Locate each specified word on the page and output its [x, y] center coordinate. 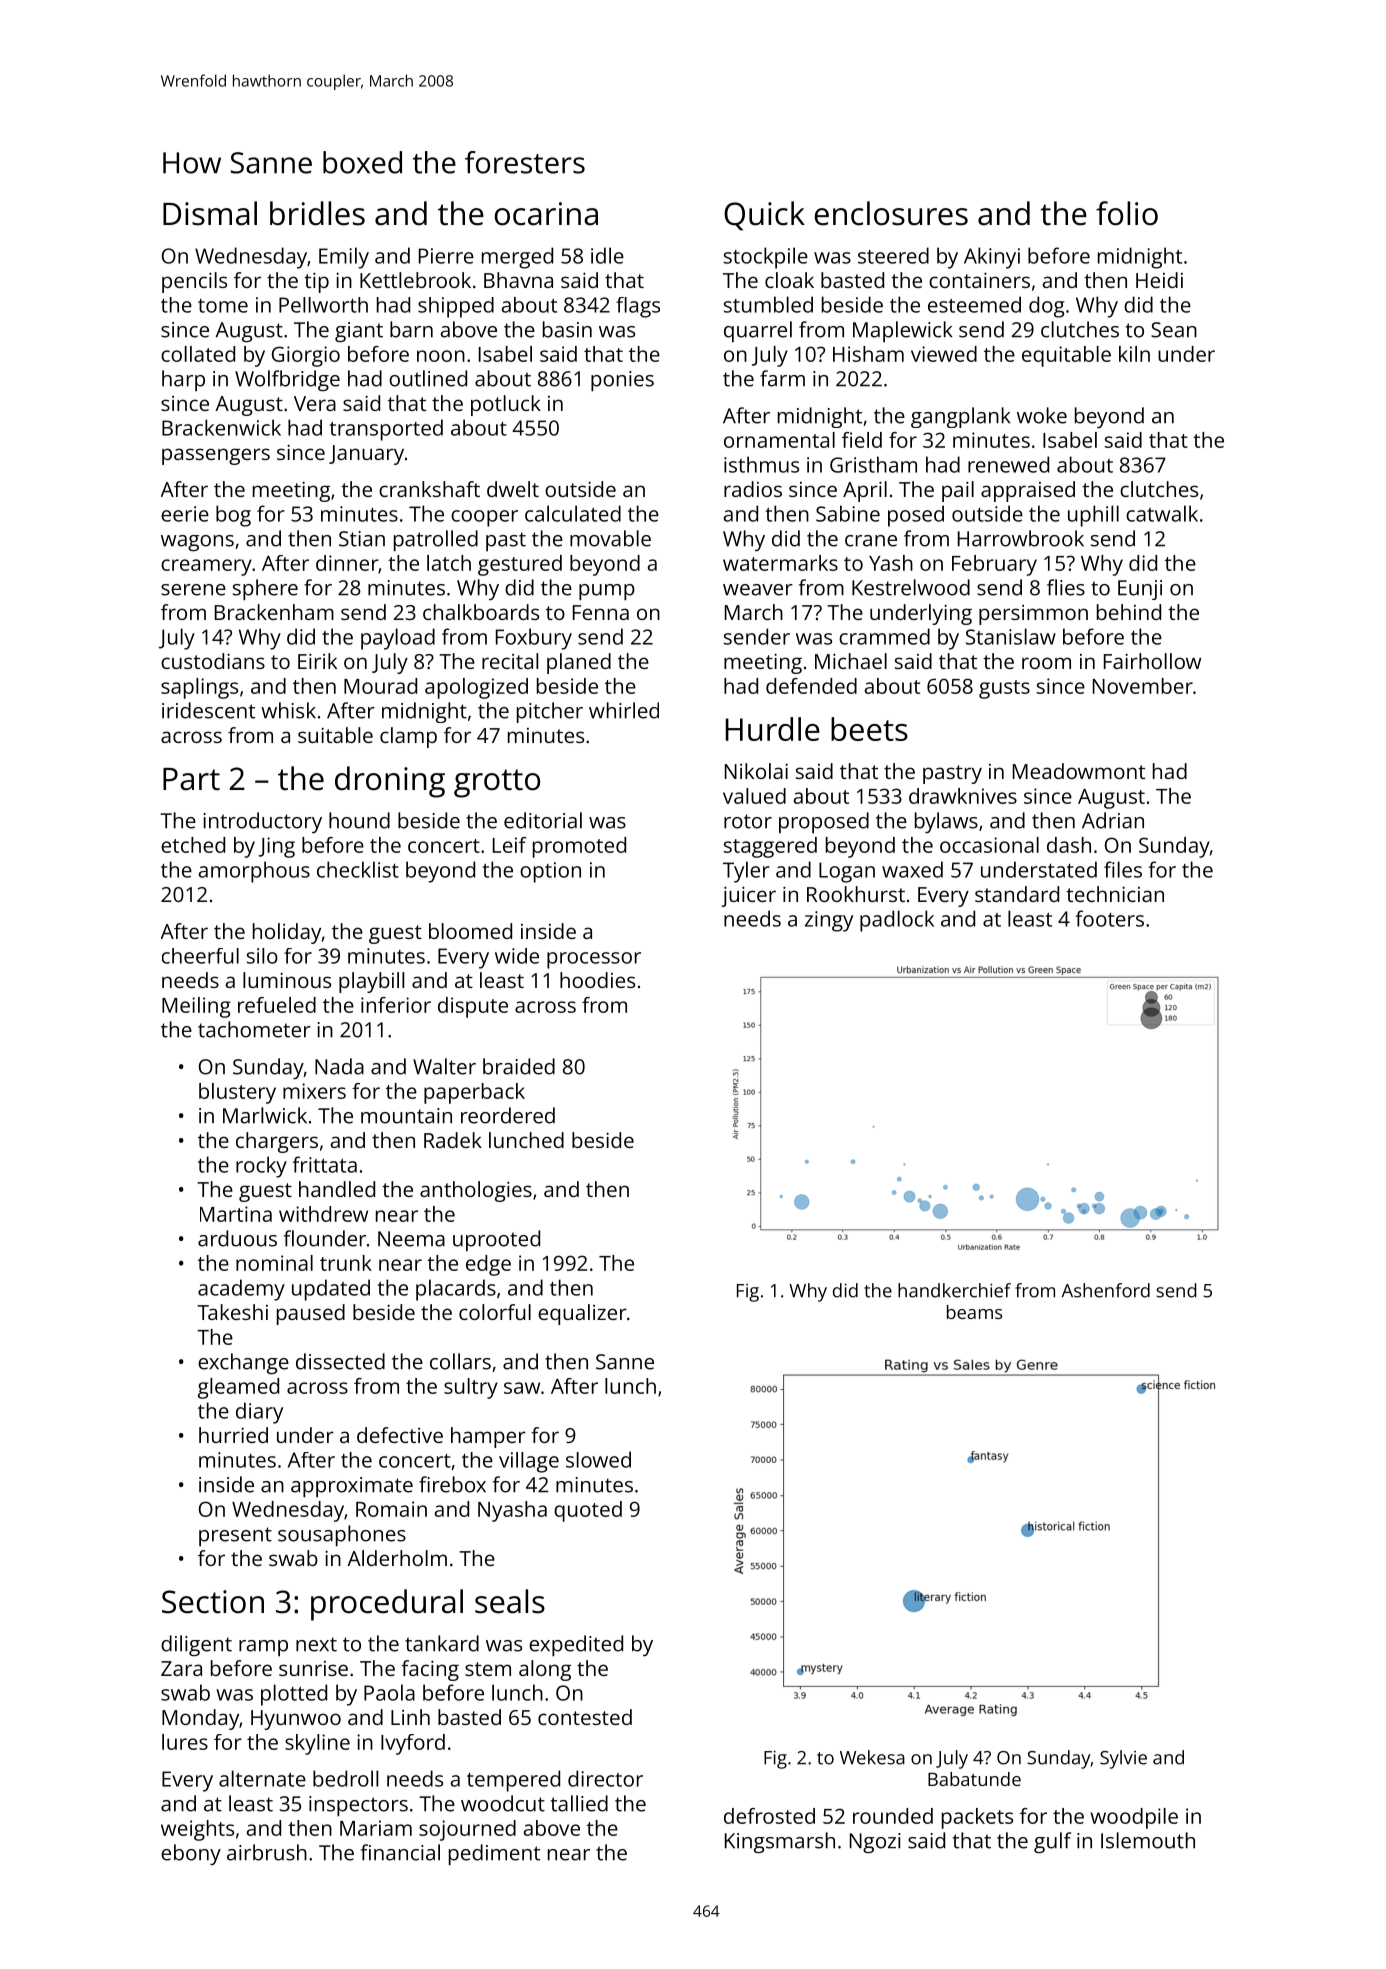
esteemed [974, 304]
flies [1066, 587]
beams [974, 1312]
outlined [428, 378]
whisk [288, 710]
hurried [233, 1435]
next [316, 1644]
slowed [598, 1459]
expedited [576, 1645]
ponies [622, 381]
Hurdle [773, 729]
